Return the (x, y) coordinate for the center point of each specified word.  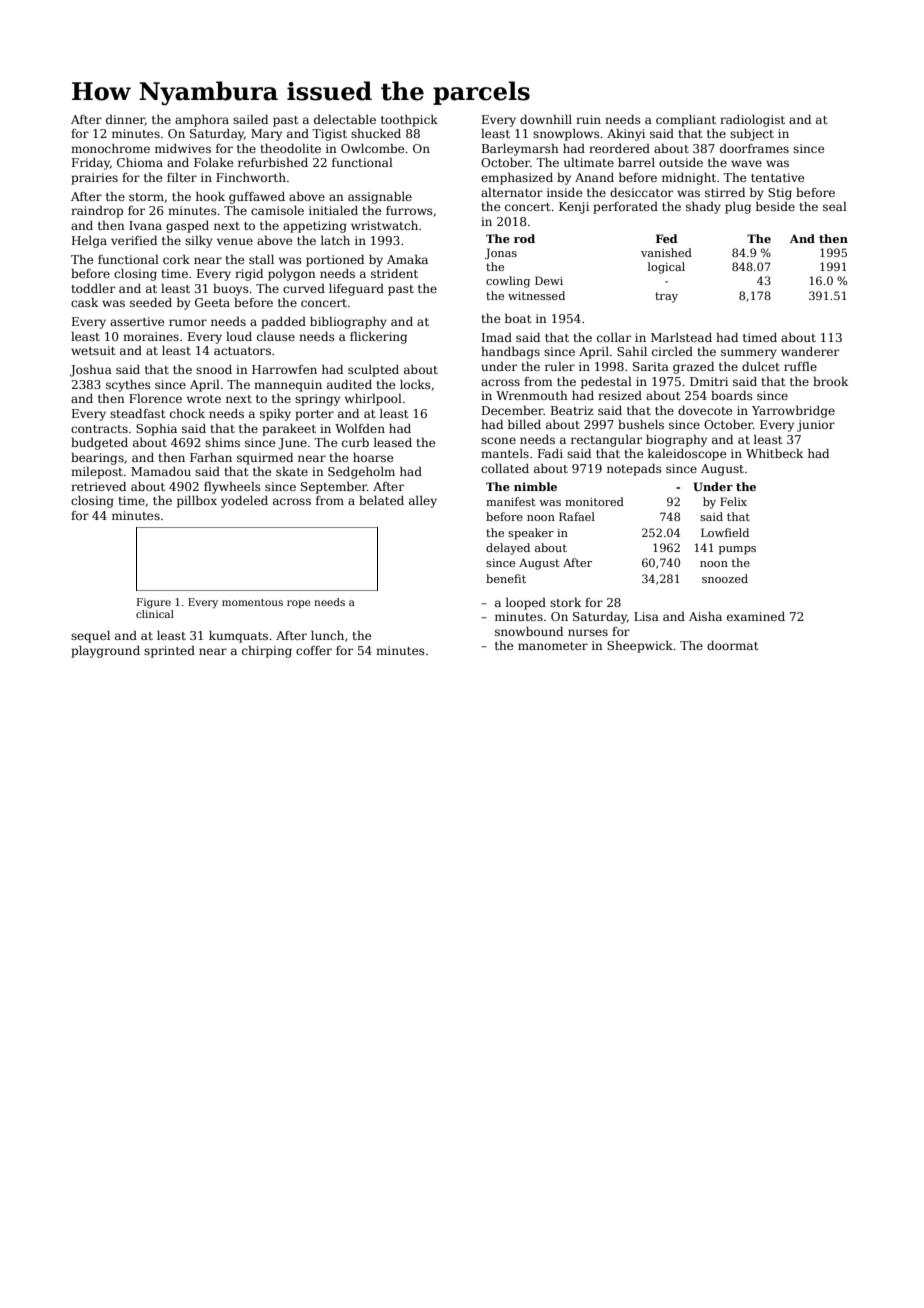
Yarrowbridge (793, 412)
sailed (250, 119)
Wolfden (360, 428)
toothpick (409, 121)
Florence (155, 398)
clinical (155, 614)
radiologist (752, 121)
